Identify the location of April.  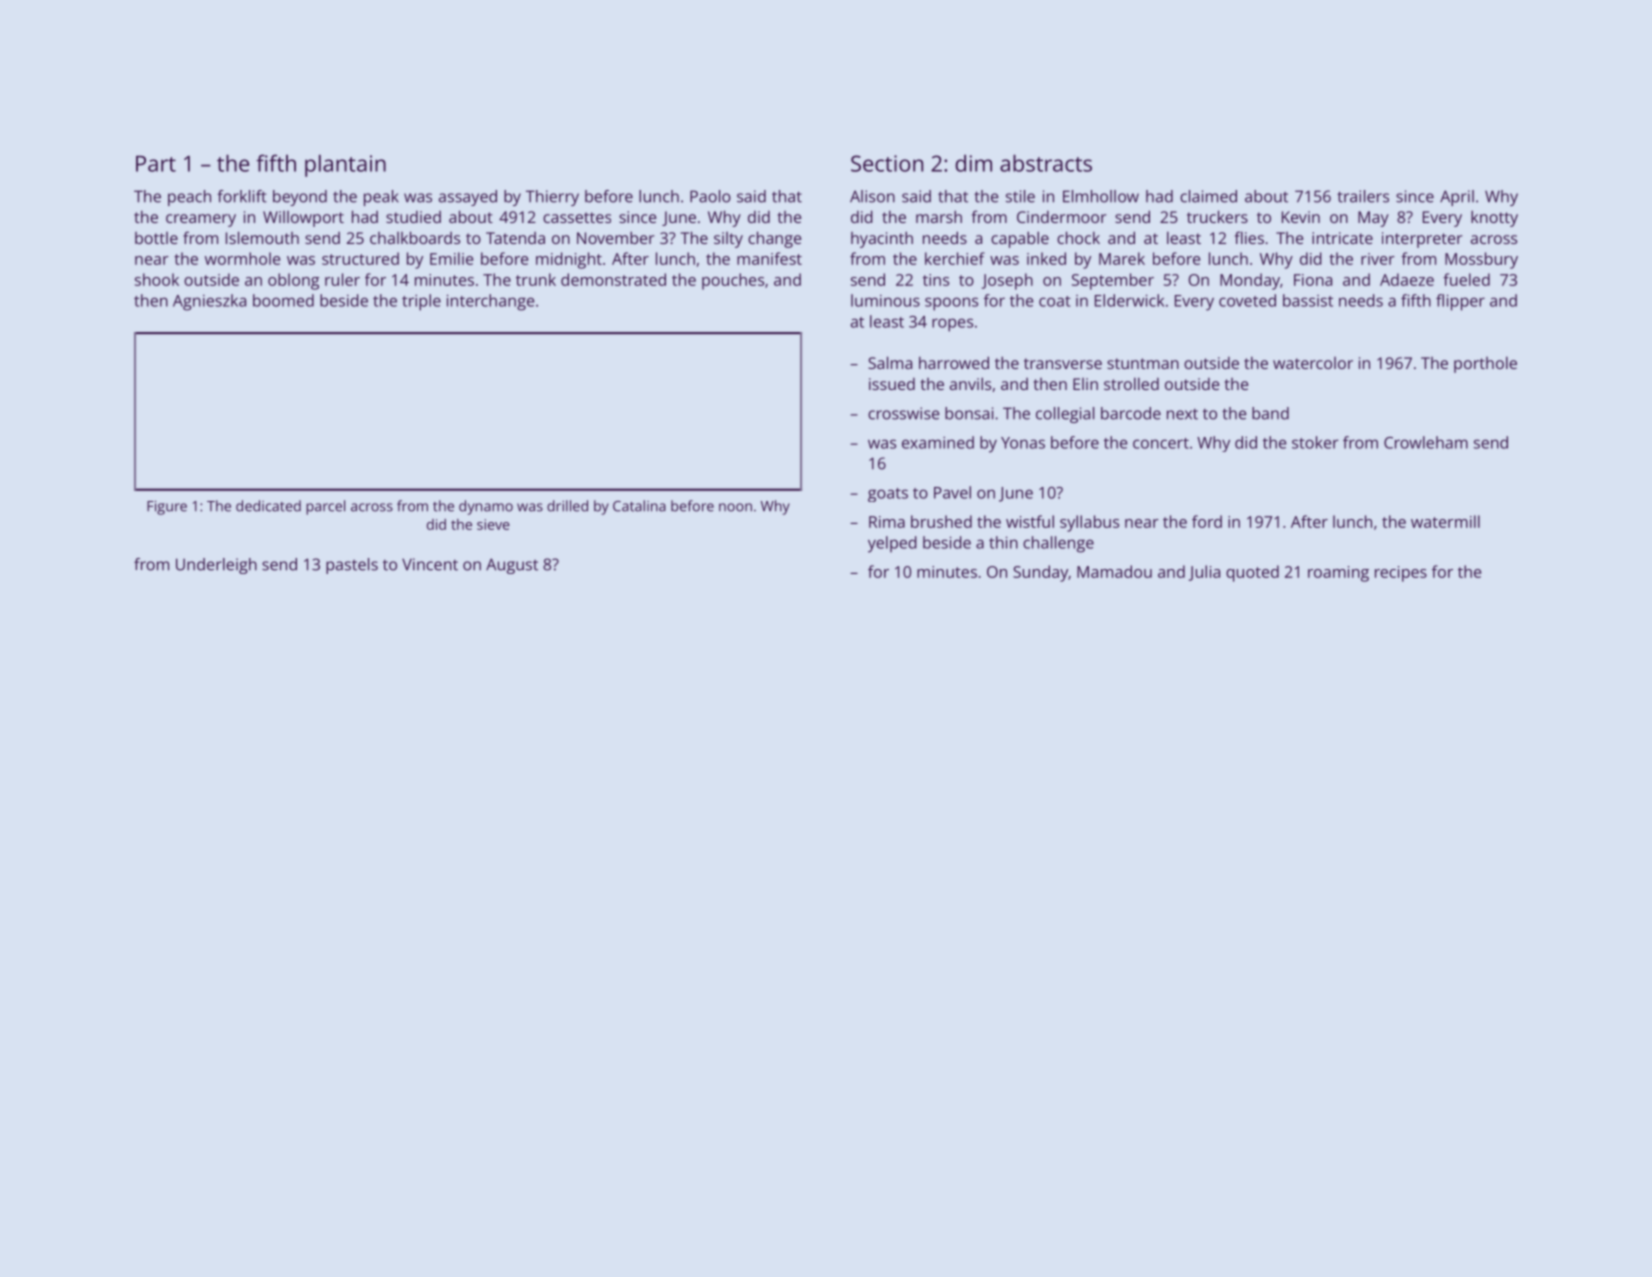
(1457, 198).
